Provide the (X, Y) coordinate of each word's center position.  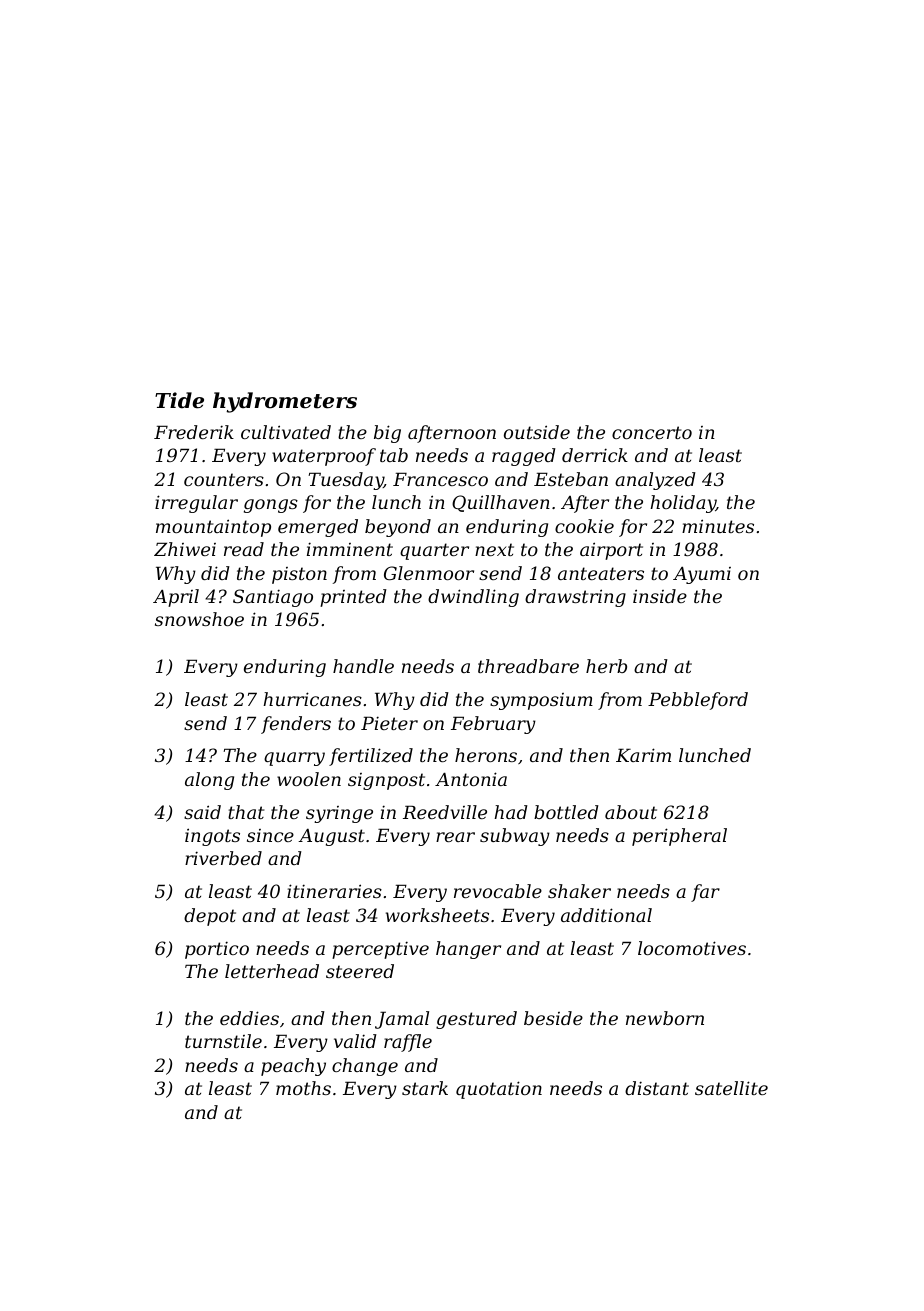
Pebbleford (698, 701)
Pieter (389, 723)
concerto (652, 432)
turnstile (223, 1041)
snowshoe (199, 619)
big (387, 434)
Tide (179, 400)
